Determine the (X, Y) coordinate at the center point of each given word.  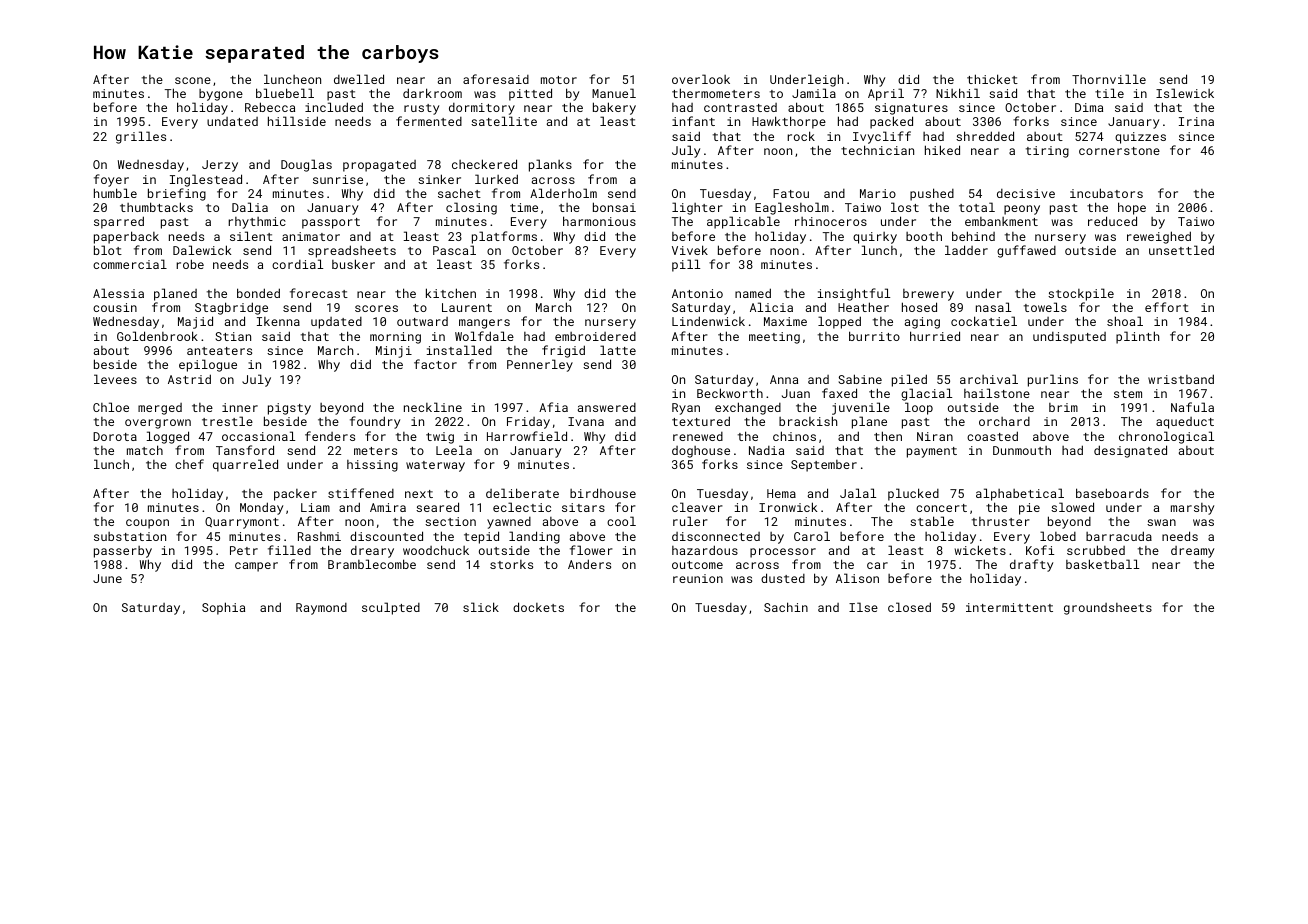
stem (1128, 394)
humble (115, 193)
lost (905, 207)
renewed (698, 436)
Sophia (223, 608)
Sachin (786, 607)
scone (193, 80)
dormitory (482, 110)
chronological (1166, 437)
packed (891, 122)
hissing (372, 466)
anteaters (219, 351)
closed (909, 607)
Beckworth (730, 393)
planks (550, 165)
